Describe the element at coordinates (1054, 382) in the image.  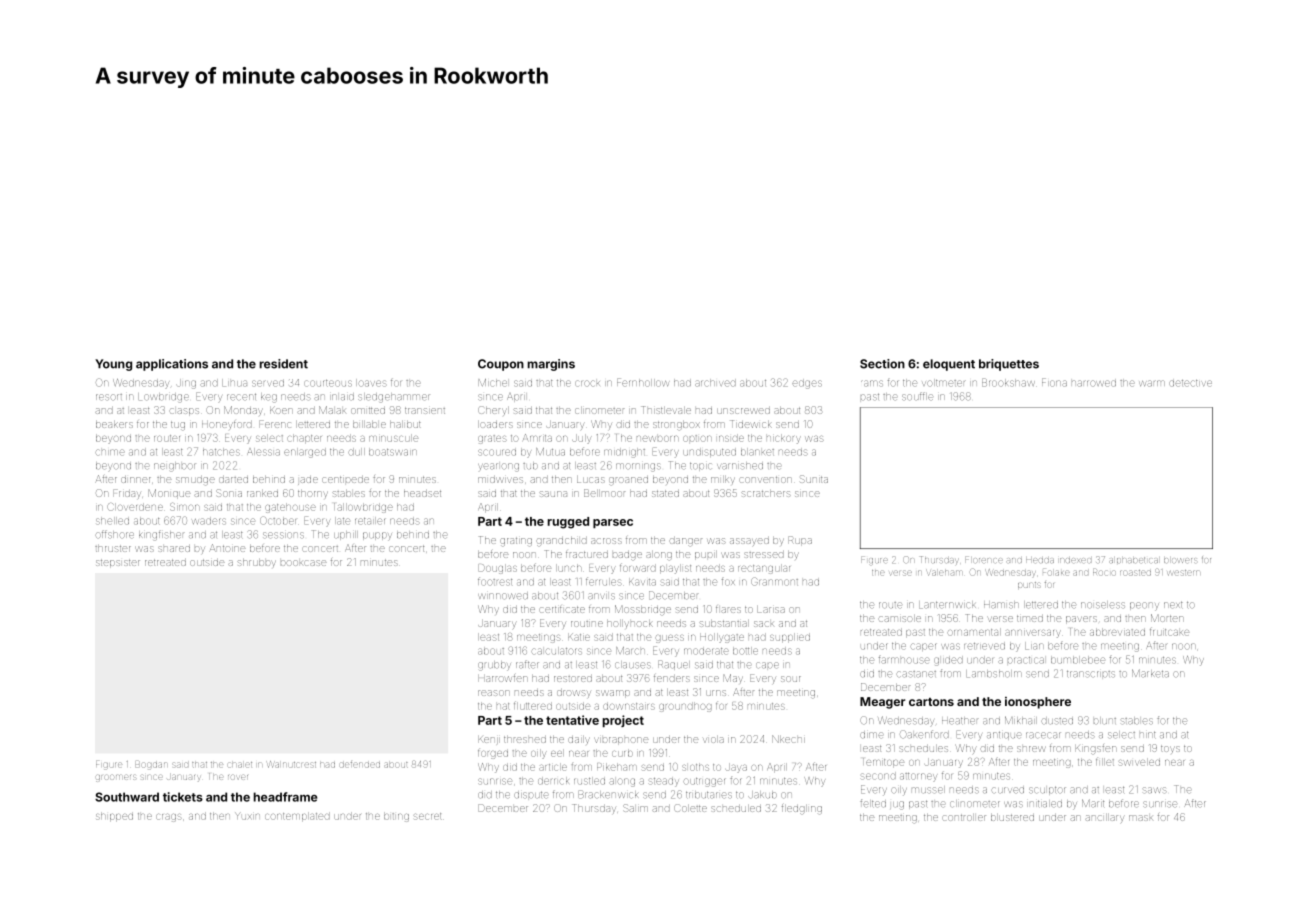
I see `Fiona` at that location.
